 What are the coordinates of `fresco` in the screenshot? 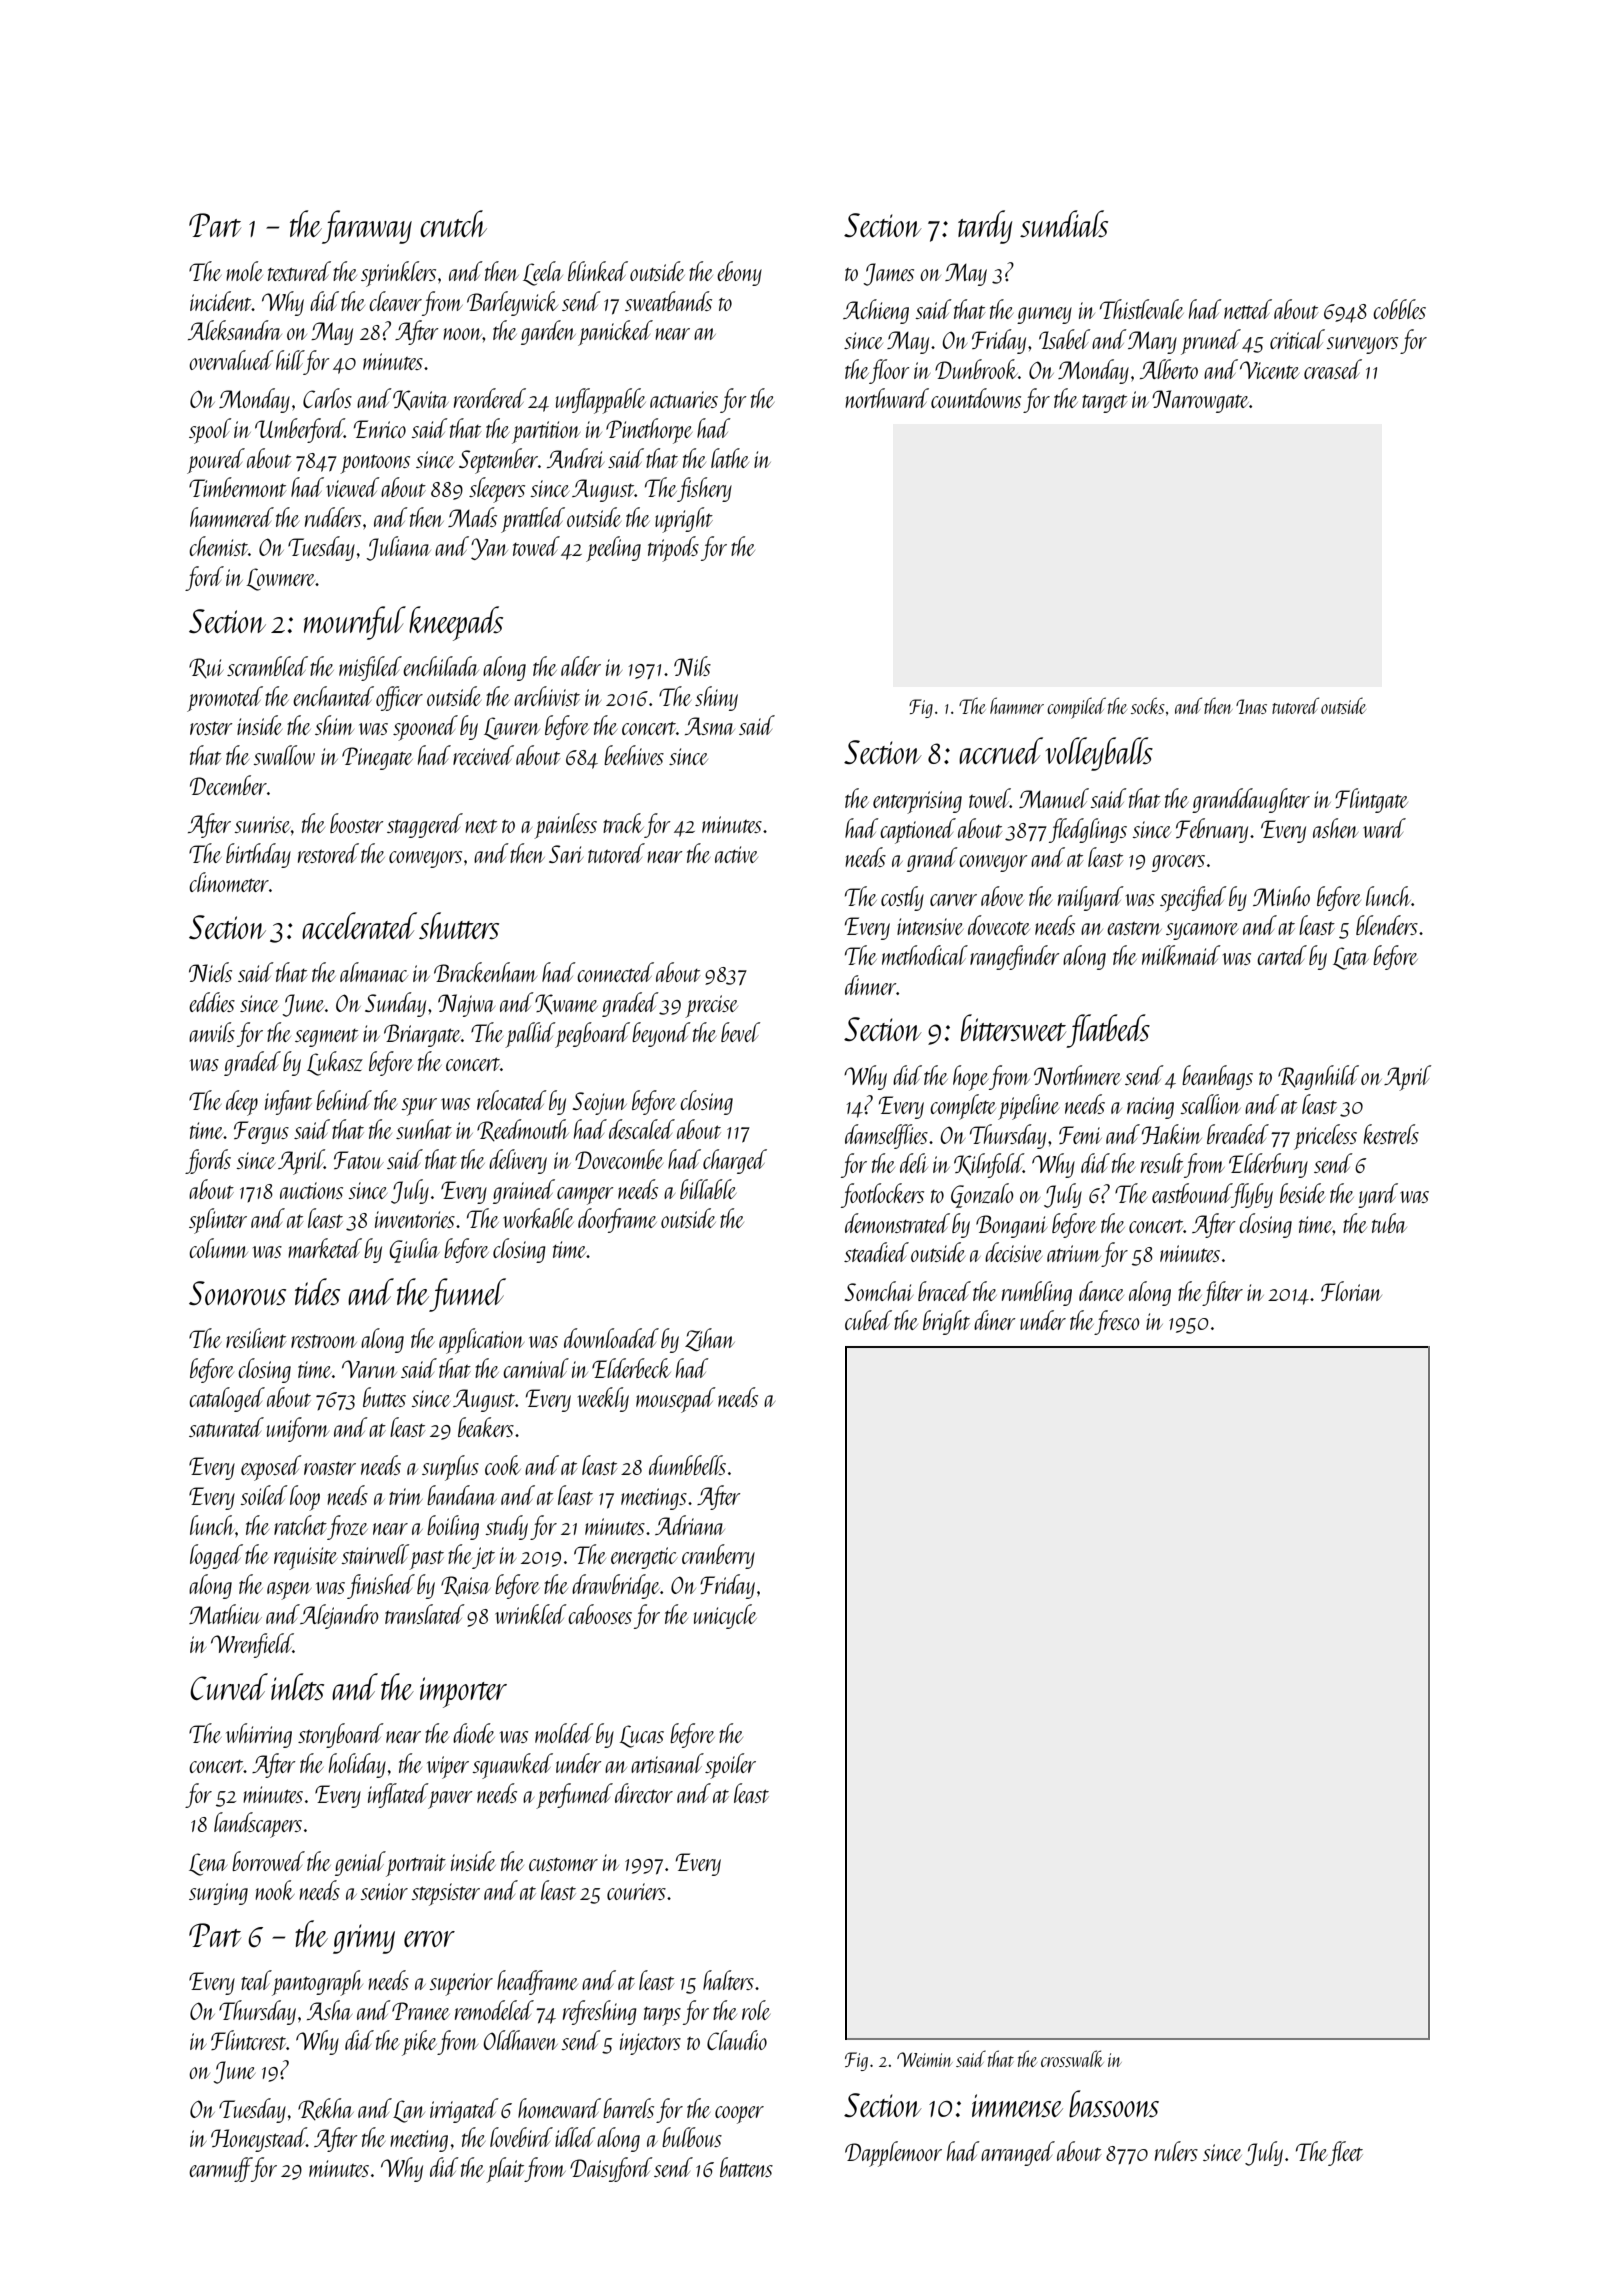 It's located at (1117, 1322).
